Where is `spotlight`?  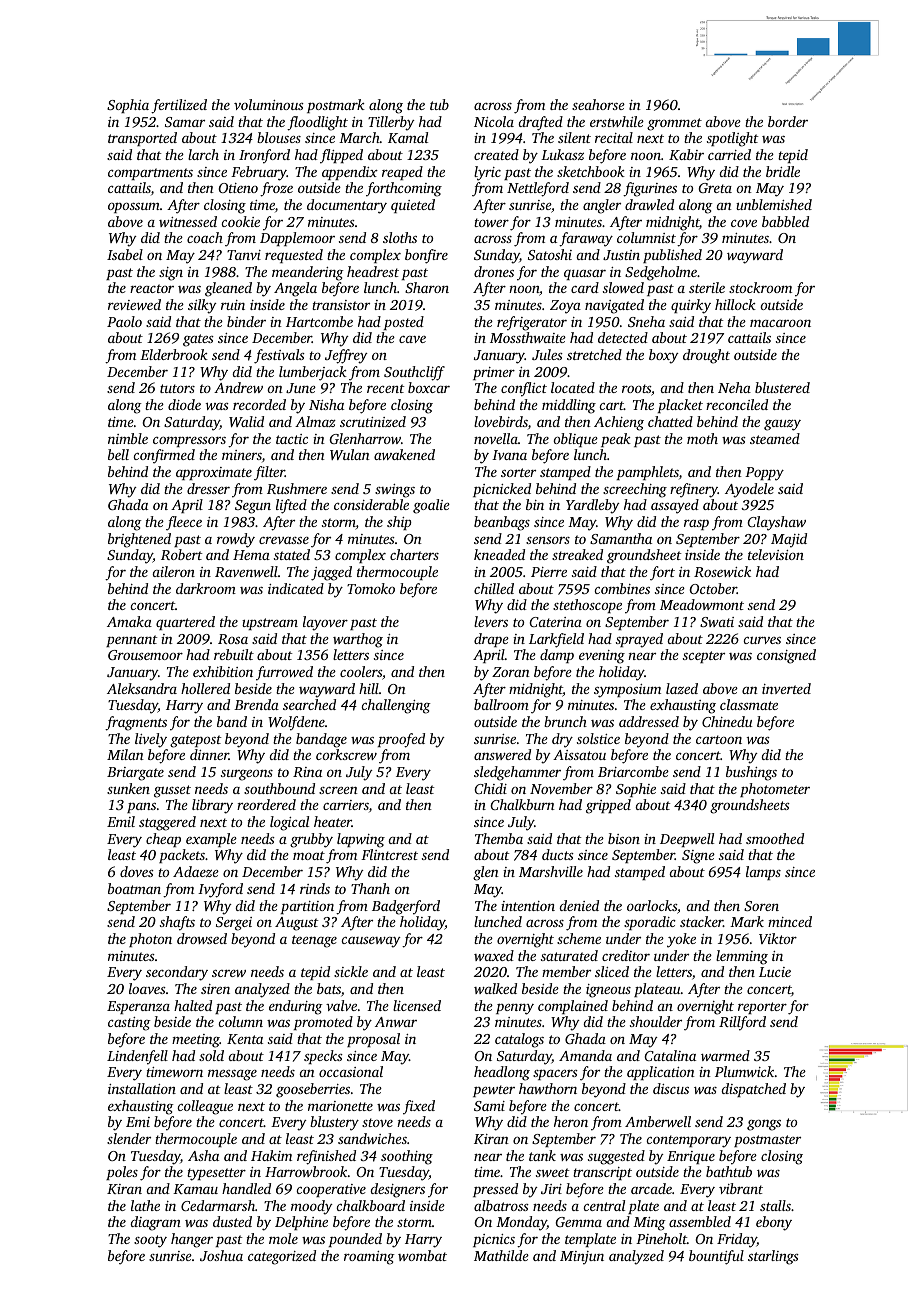
spotlight is located at coordinates (733, 139).
